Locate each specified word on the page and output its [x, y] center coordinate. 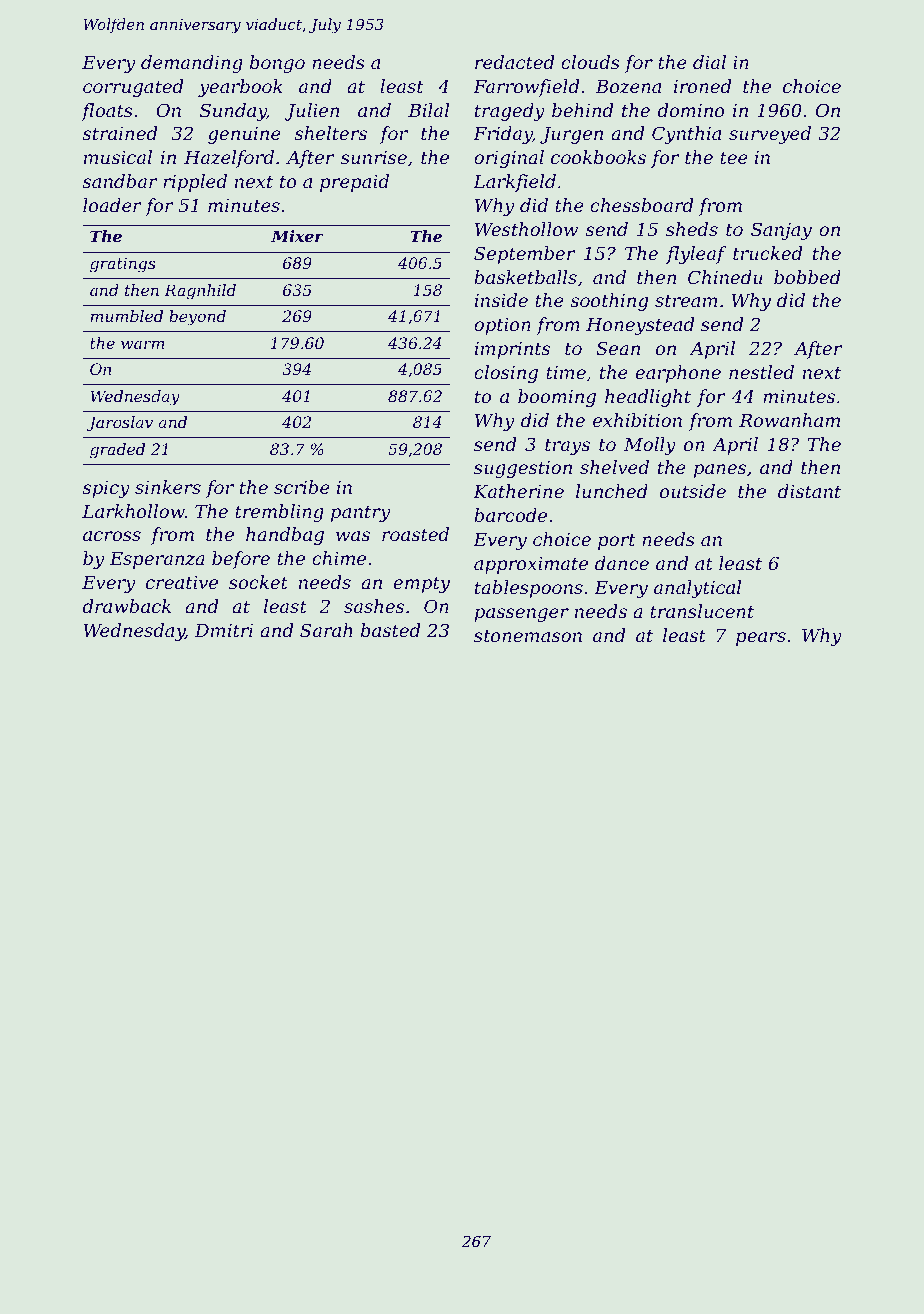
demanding [192, 64]
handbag [285, 536]
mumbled [126, 316]
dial [709, 62]
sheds [692, 229]
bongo [277, 64]
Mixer [297, 236]
